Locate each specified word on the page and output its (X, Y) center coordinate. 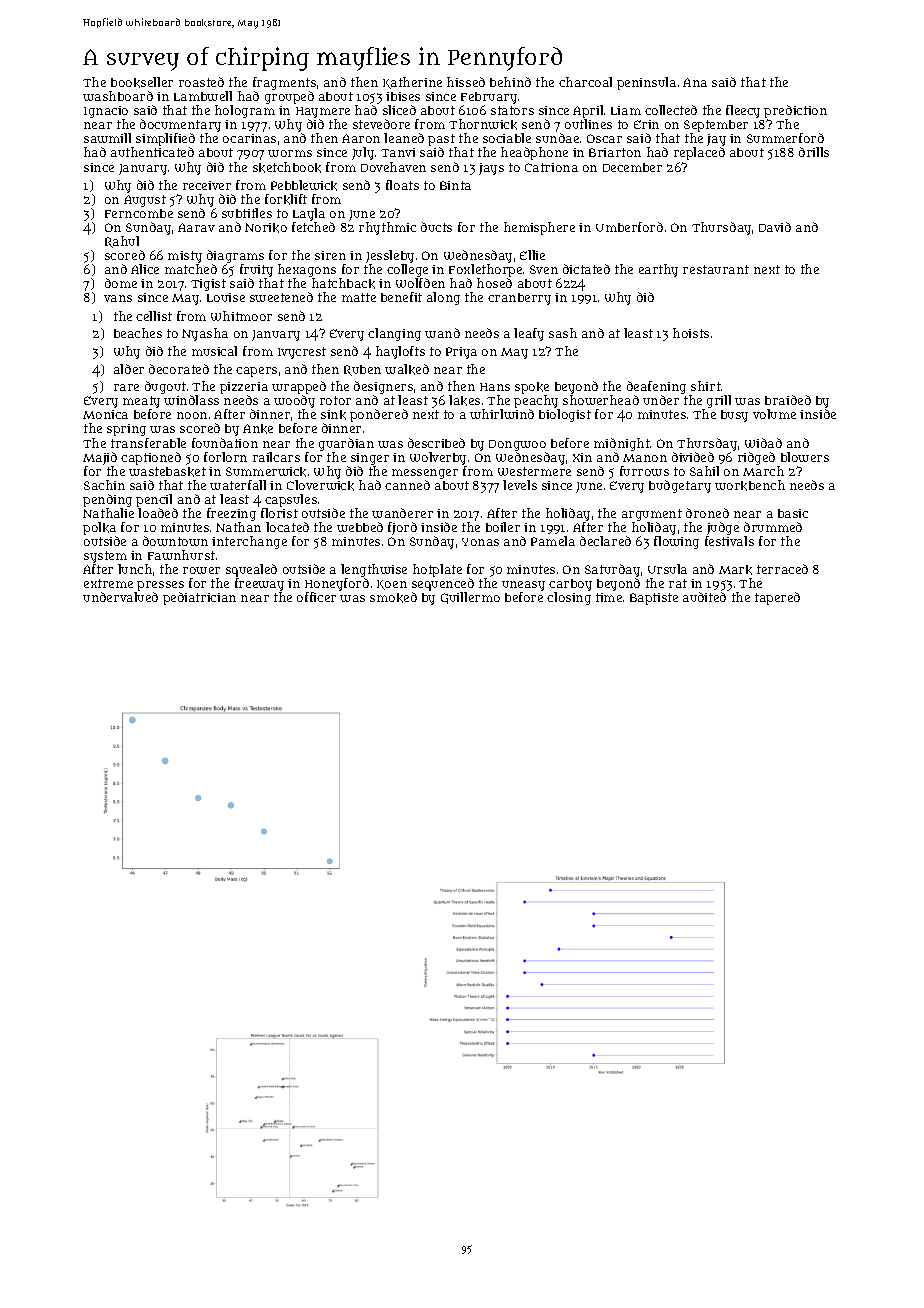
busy (734, 416)
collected (671, 110)
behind (510, 82)
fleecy (743, 111)
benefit (401, 297)
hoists (691, 333)
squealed (251, 570)
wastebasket (167, 472)
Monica (105, 414)
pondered (379, 415)
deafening (656, 387)
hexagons (307, 271)
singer (370, 459)
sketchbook (287, 167)
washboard (118, 96)
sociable (507, 138)
